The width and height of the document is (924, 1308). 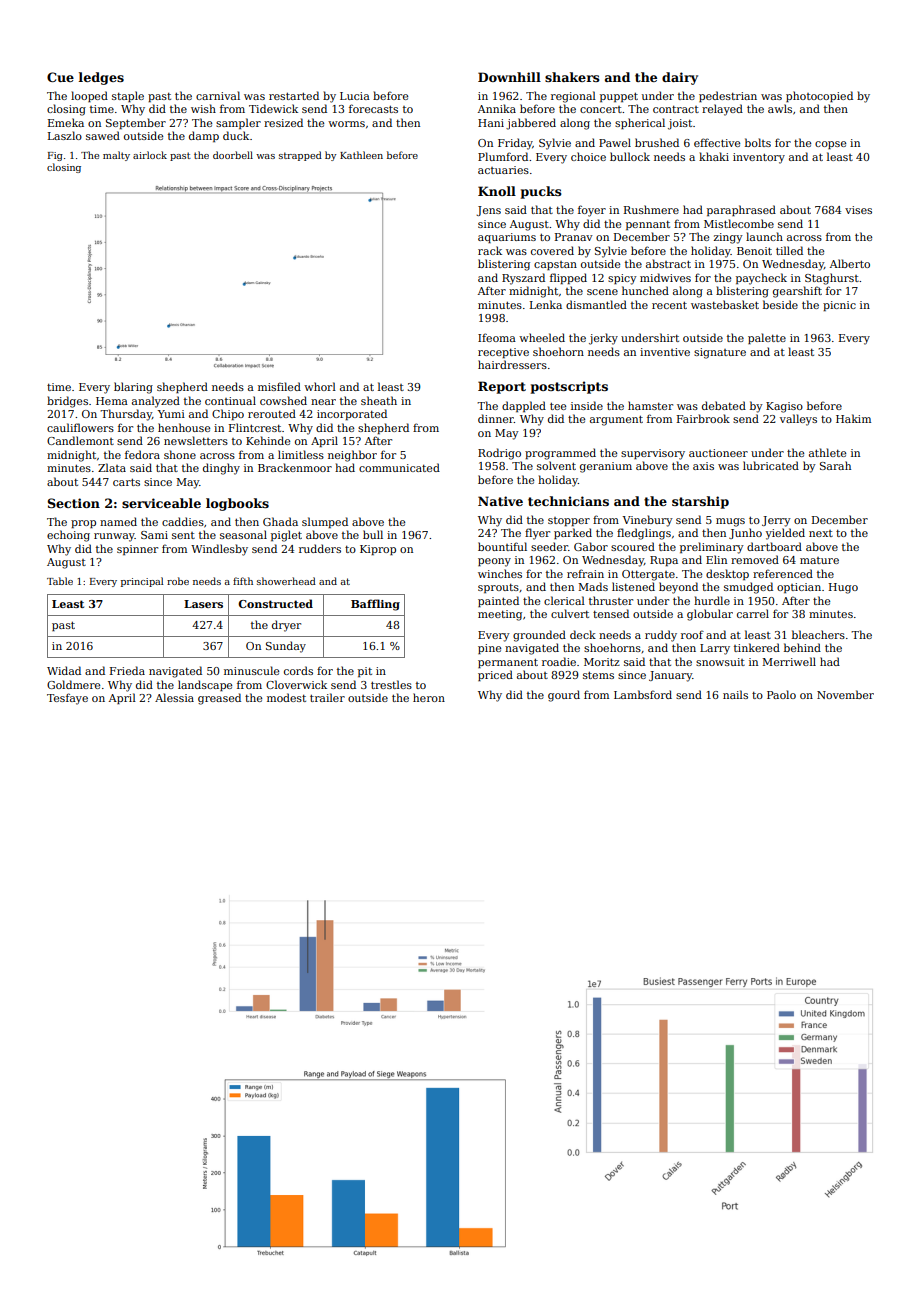 What do you see at coordinates (379, 400) in the document?
I see `sheath` at bounding box center [379, 400].
